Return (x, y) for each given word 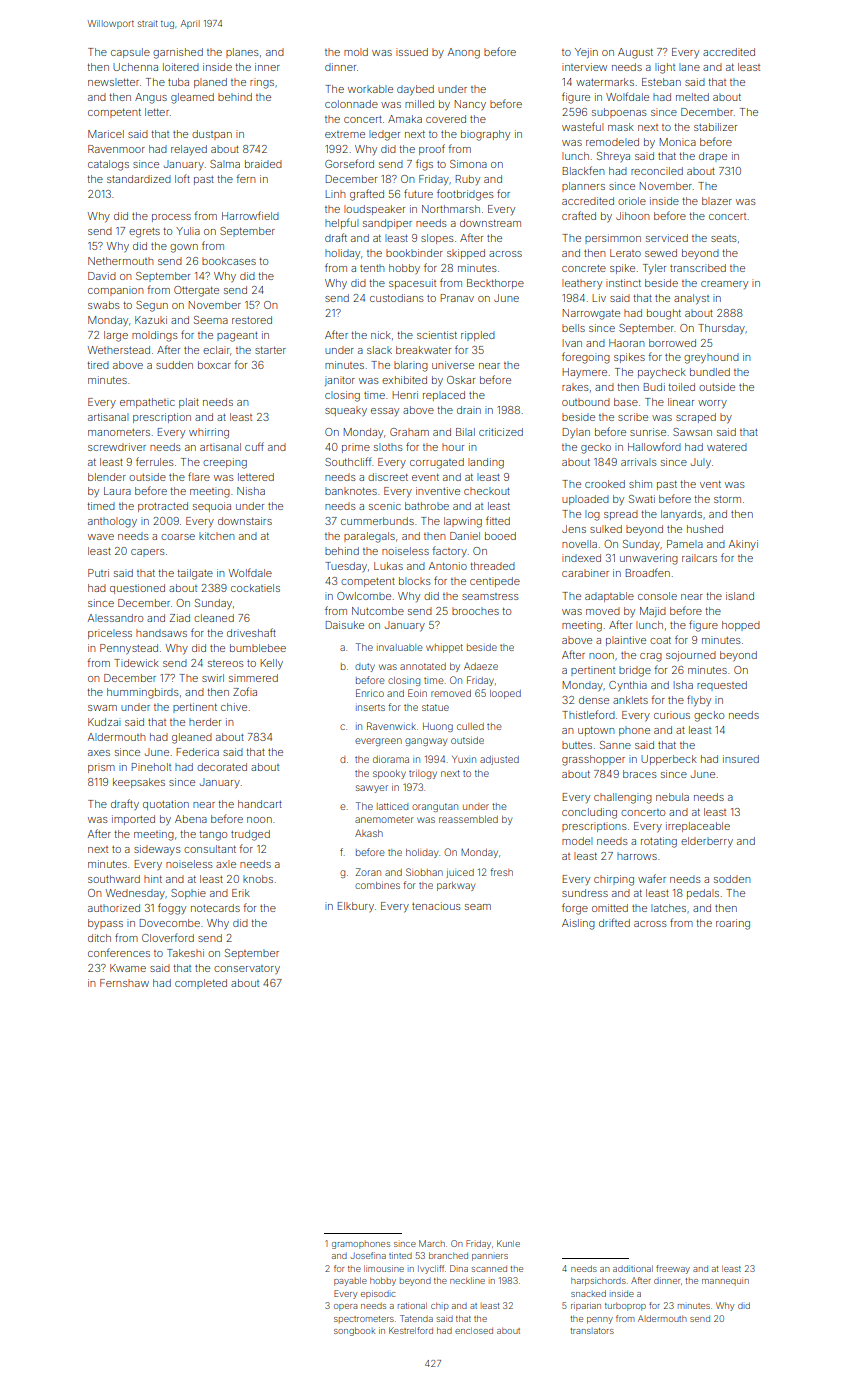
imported (133, 820)
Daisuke (345, 625)
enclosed (474, 1330)
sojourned (691, 656)
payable (350, 1281)
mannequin (725, 1281)
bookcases (229, 261)
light (665, 68)
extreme (345, 134)
